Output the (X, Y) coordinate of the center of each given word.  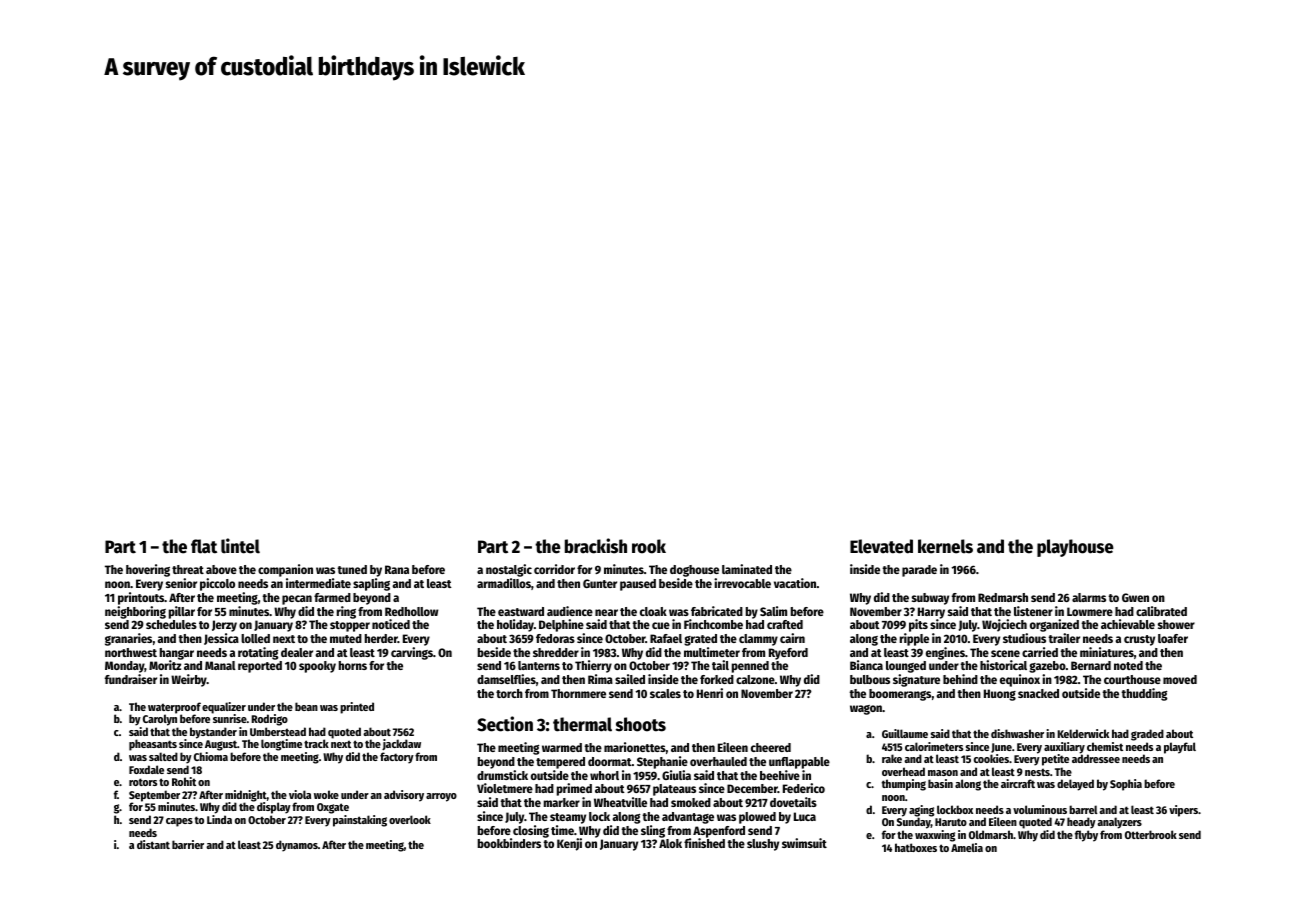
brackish (596, 546)
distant (153, 844)
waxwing (935, 836)
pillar (182, 612)
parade (919, 571)
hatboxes (916, 847)
